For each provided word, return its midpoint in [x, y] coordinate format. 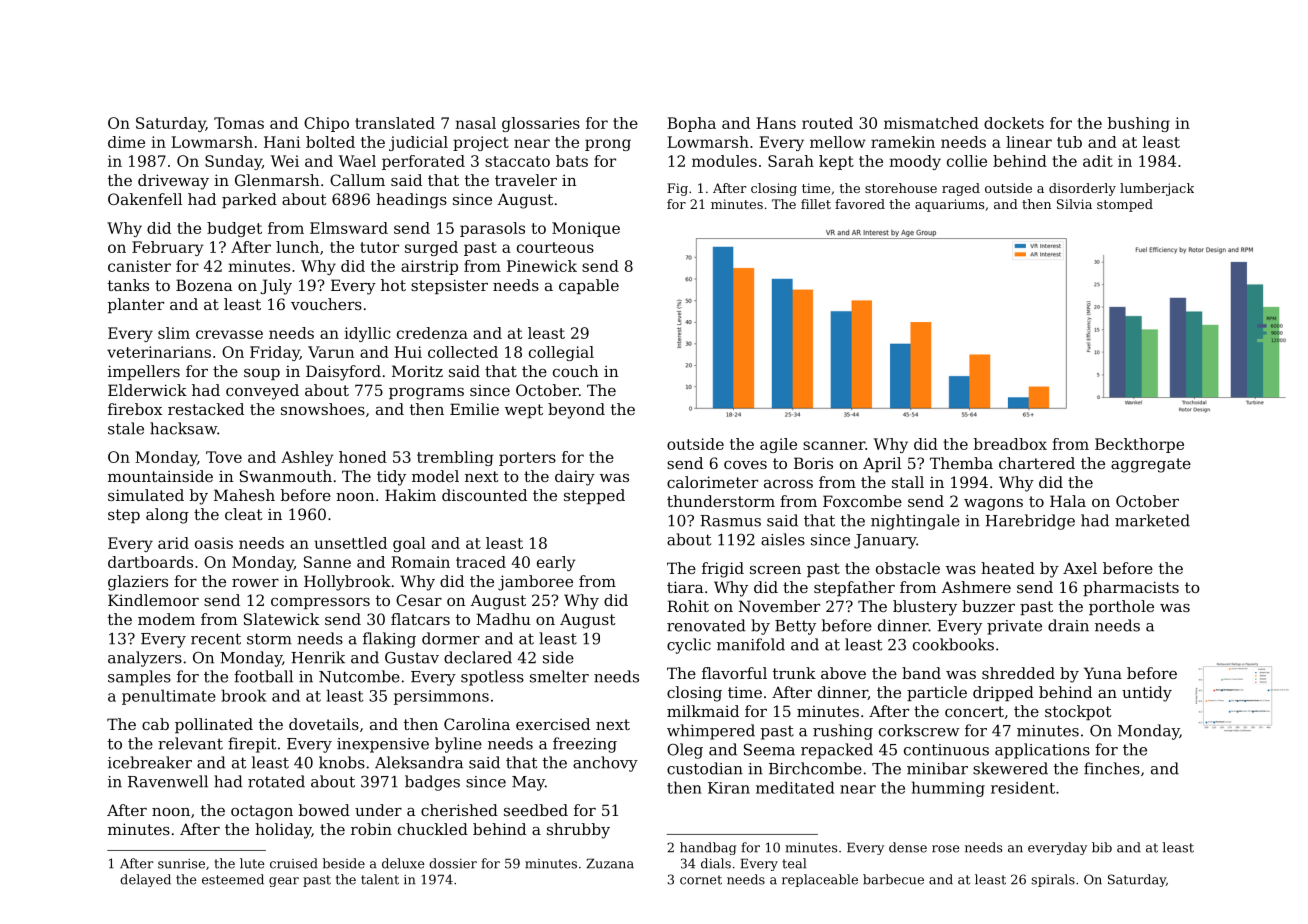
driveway [173, 182]
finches [1112, 768]
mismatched [931, 123]
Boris [813, 463]
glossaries [541, 124]
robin [371, 829]
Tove [224, 457]
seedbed [536, 810]
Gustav [412, 658]
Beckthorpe [1139, 445]
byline [458, 745]
